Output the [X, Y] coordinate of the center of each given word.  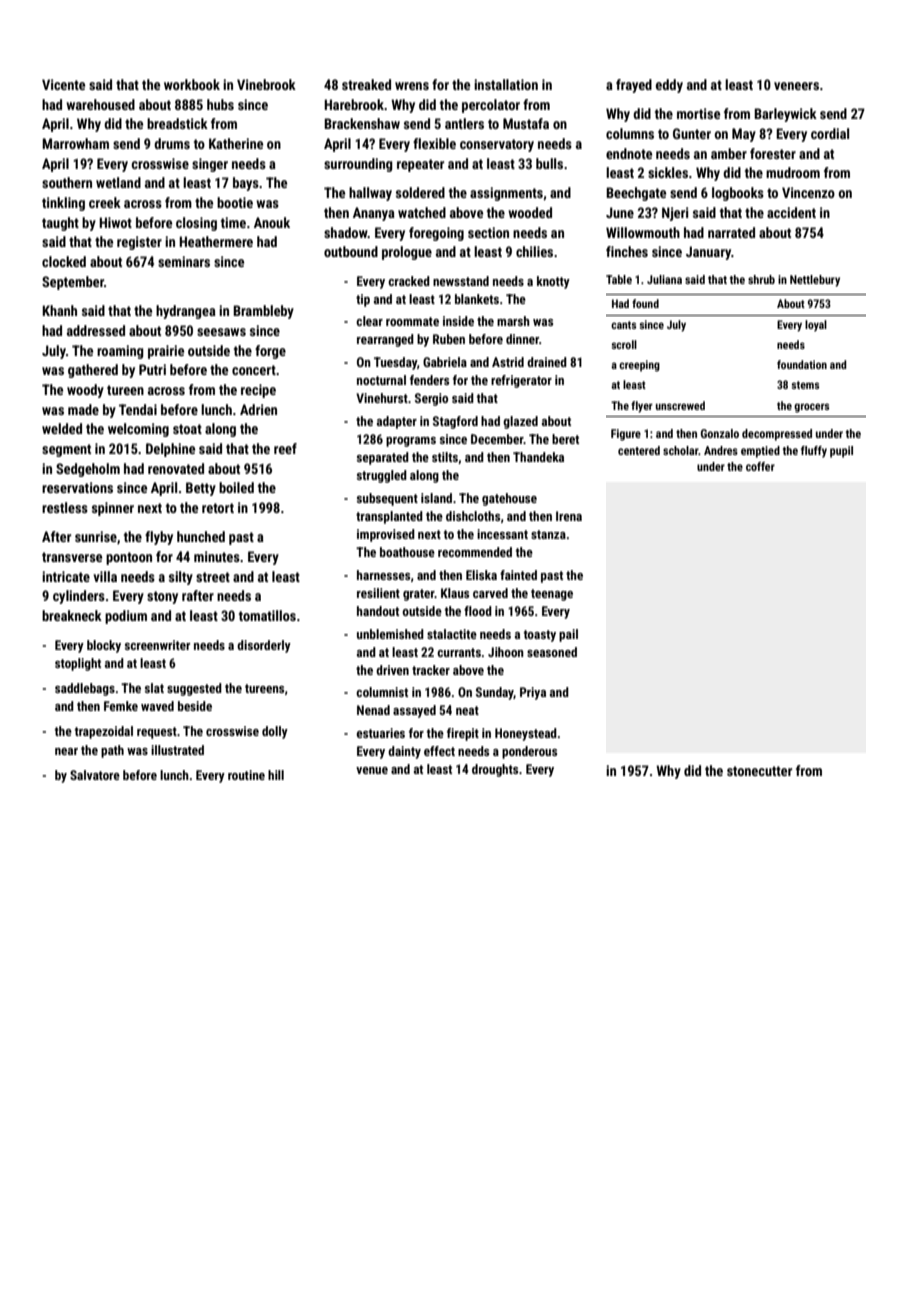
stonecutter [759, 771]
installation [506, 84]
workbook [192, 84]
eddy [669, 86]
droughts [495, 770]
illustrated [177, 750]
